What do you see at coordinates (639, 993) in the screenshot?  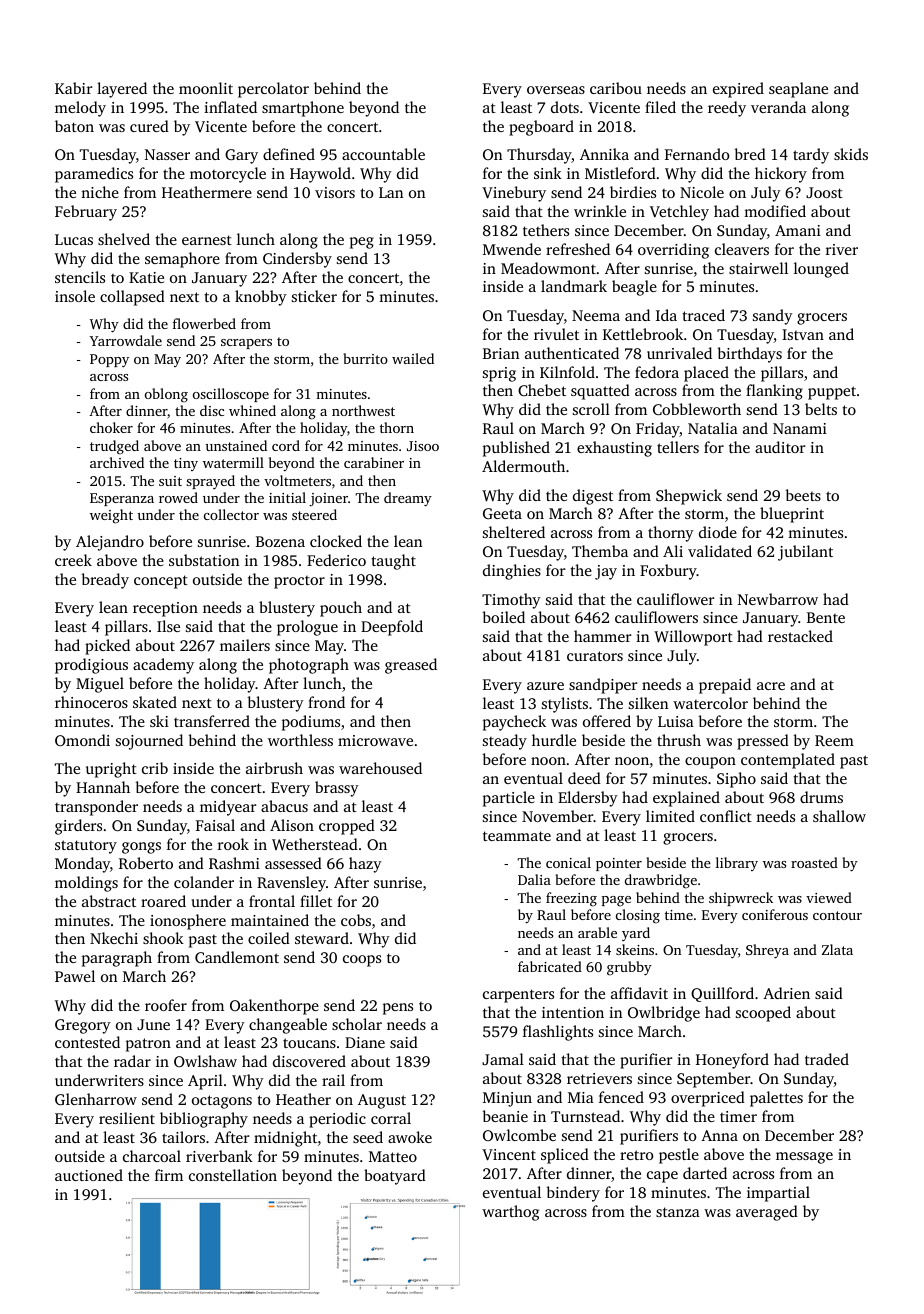 I see `affidavit` at bounding box center [639, 993].
